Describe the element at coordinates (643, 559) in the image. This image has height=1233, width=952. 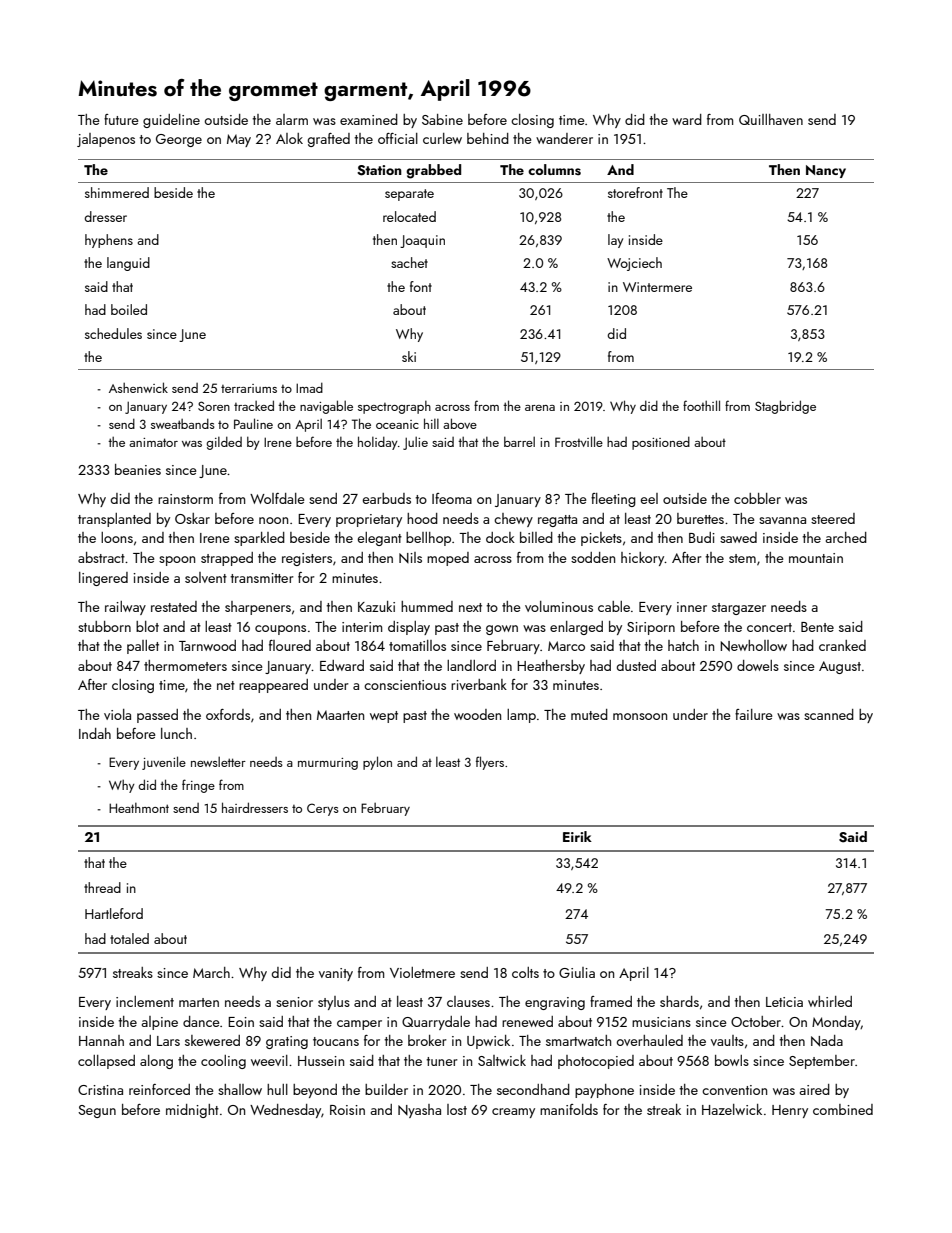
I see `hickory` at that location.
